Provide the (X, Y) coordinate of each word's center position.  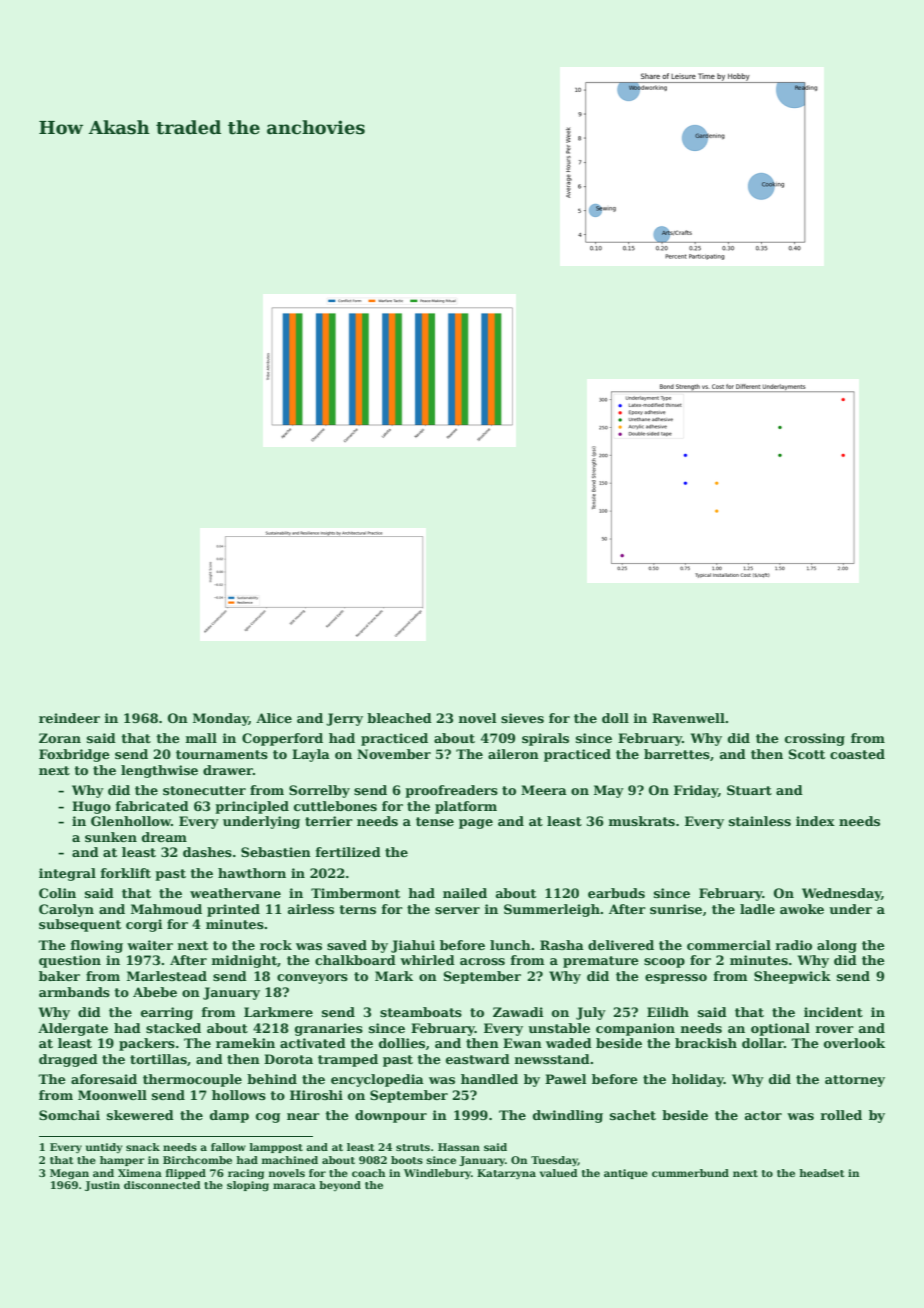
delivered (621, 945)
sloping (248, 1186)
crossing (815, 739)
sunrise (676, 909)
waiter (150, 945)
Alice (274, 718)
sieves (522, 718)
